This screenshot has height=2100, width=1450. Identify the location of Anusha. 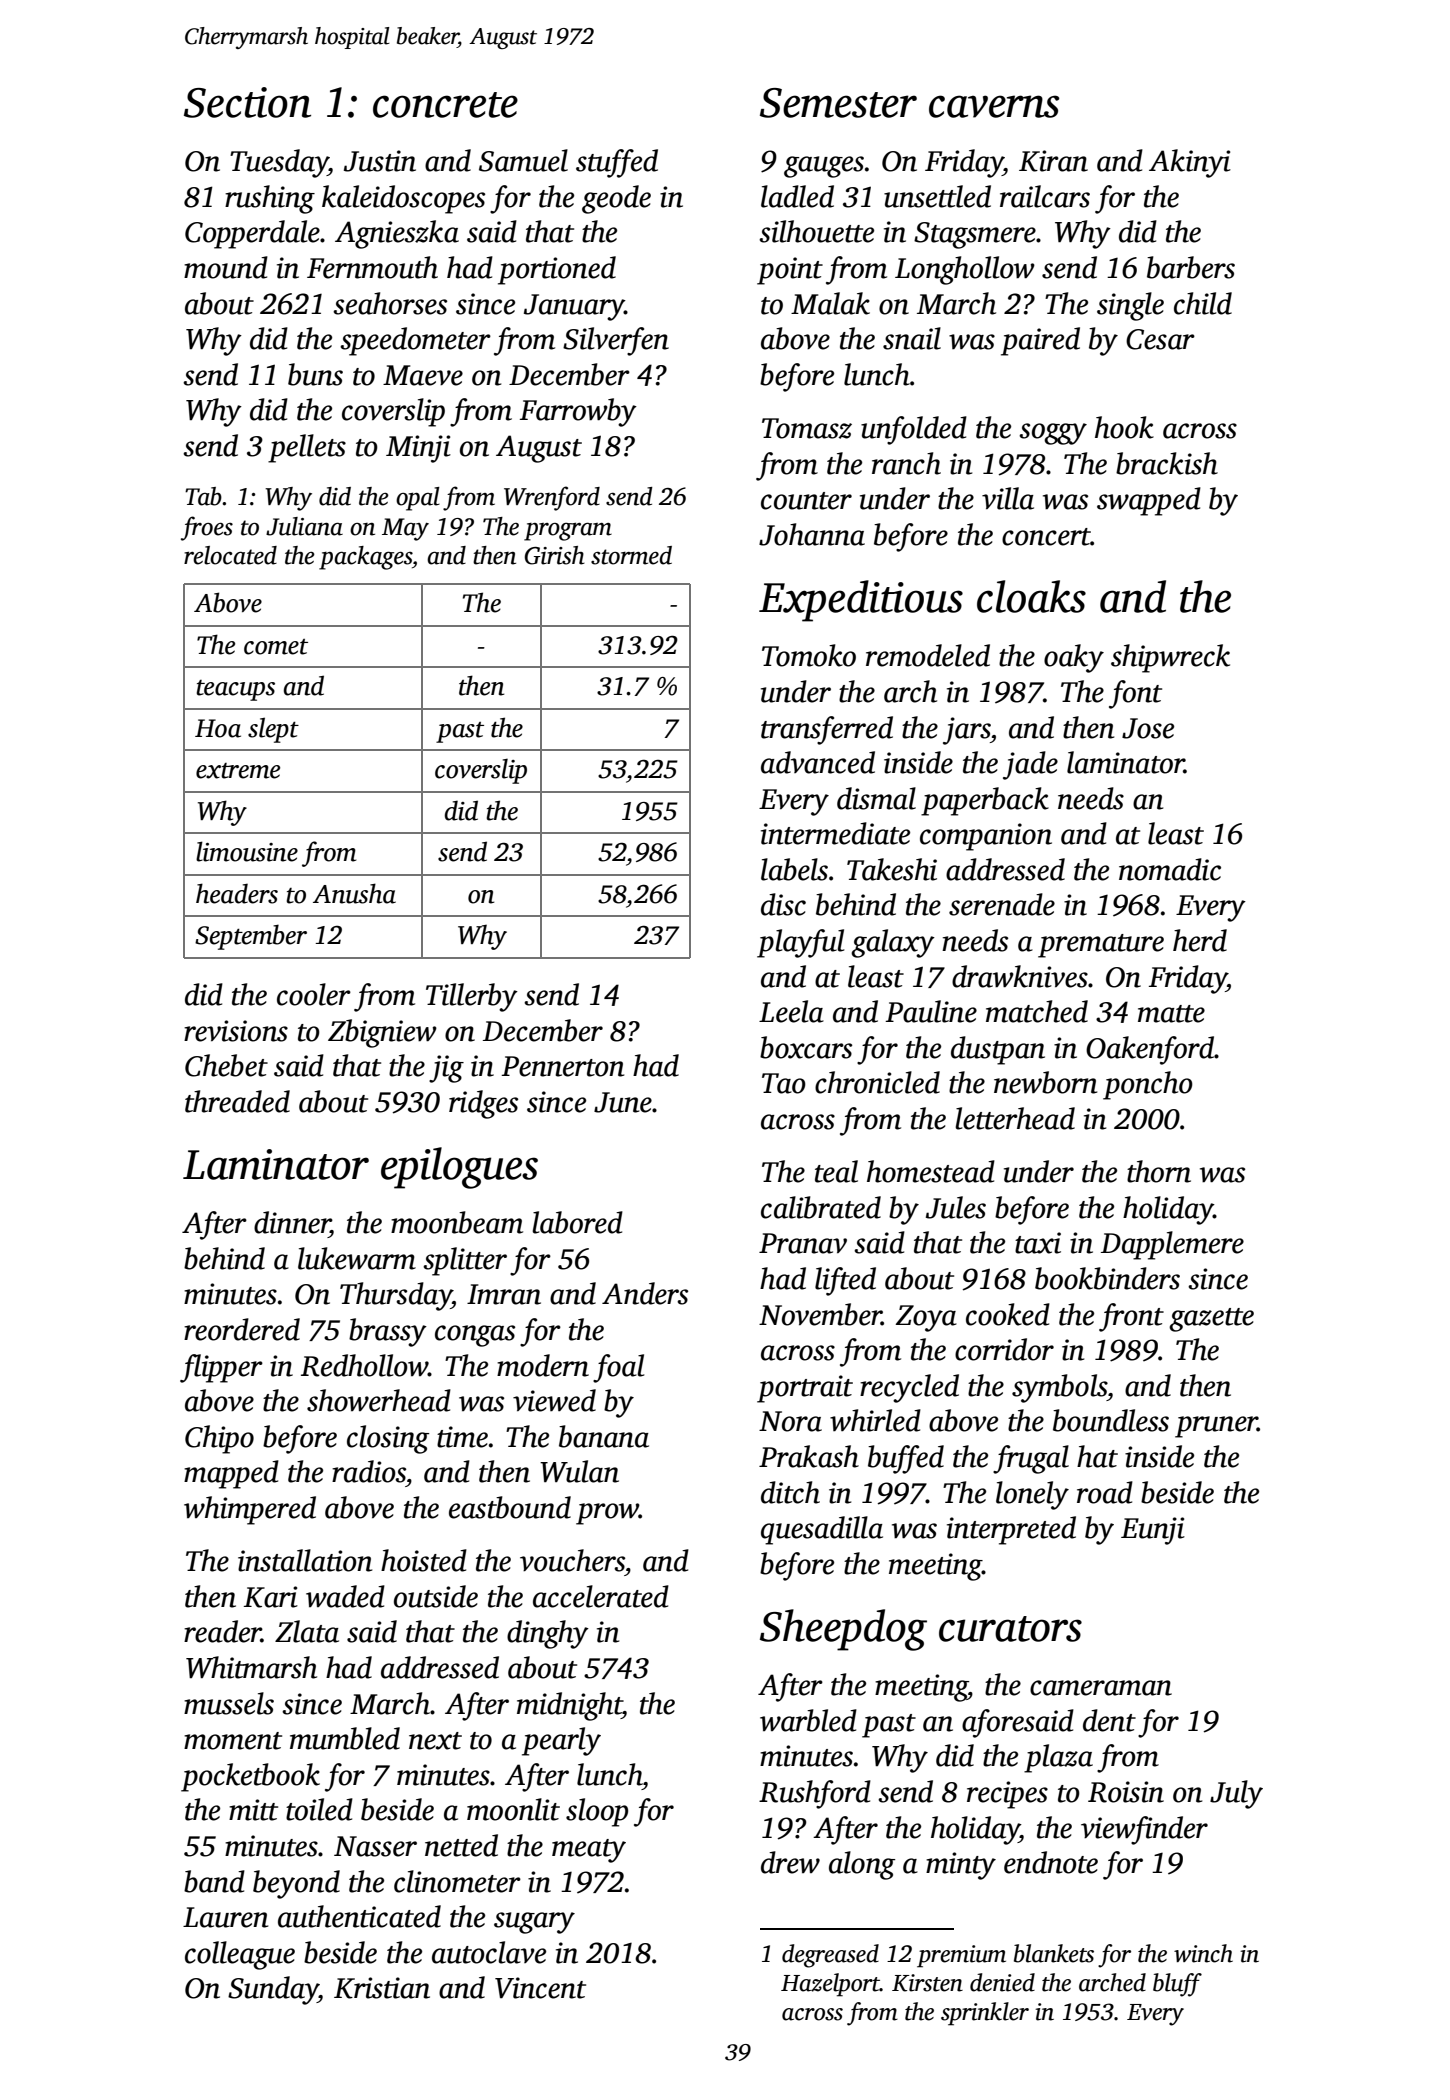
(354, 893).
